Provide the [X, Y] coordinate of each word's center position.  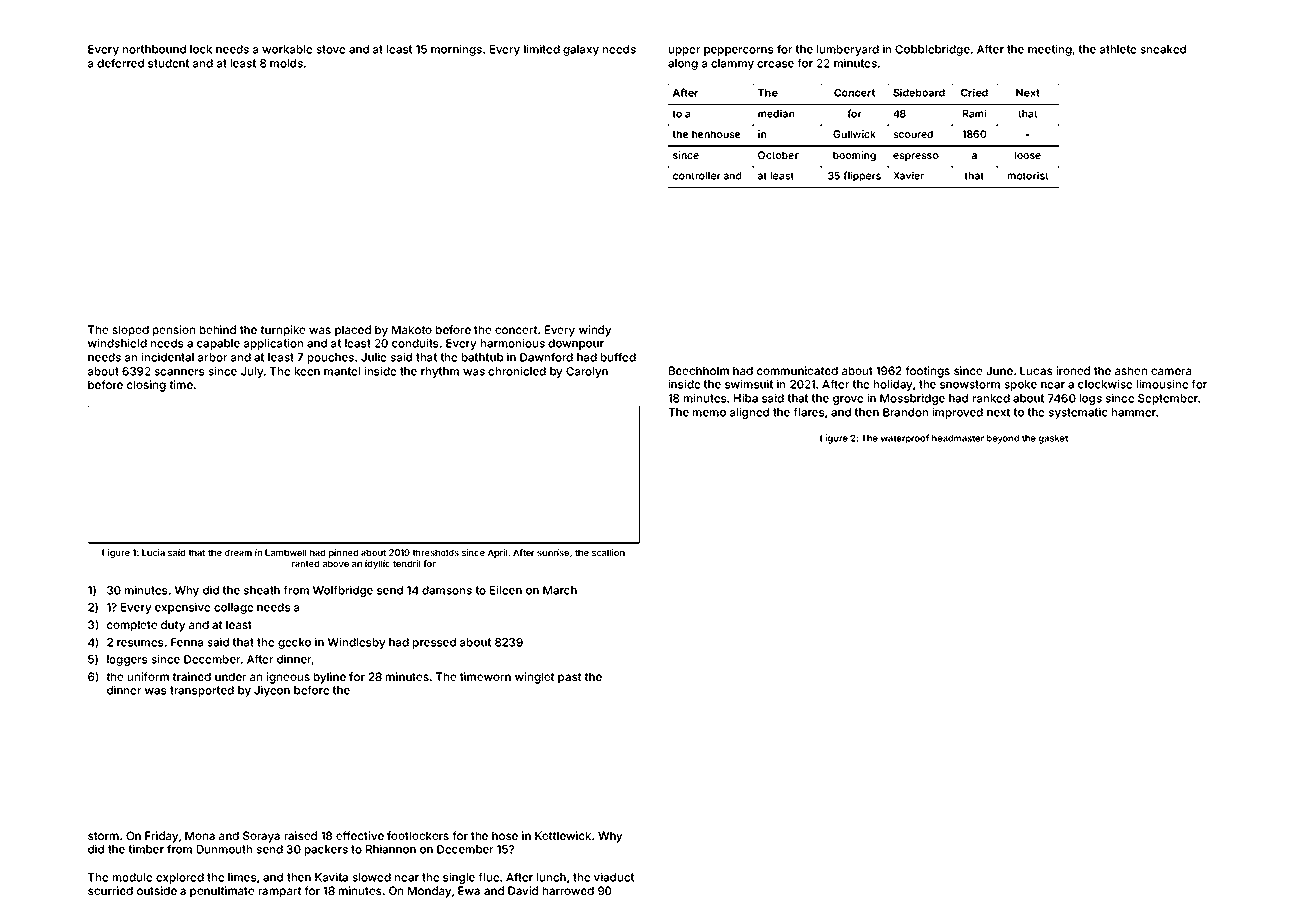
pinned [343, 553]
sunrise [553, 552]
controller [697, 176]
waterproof [905, 439]
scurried [110, 890]
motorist [1028, 175]
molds [286, 63]
